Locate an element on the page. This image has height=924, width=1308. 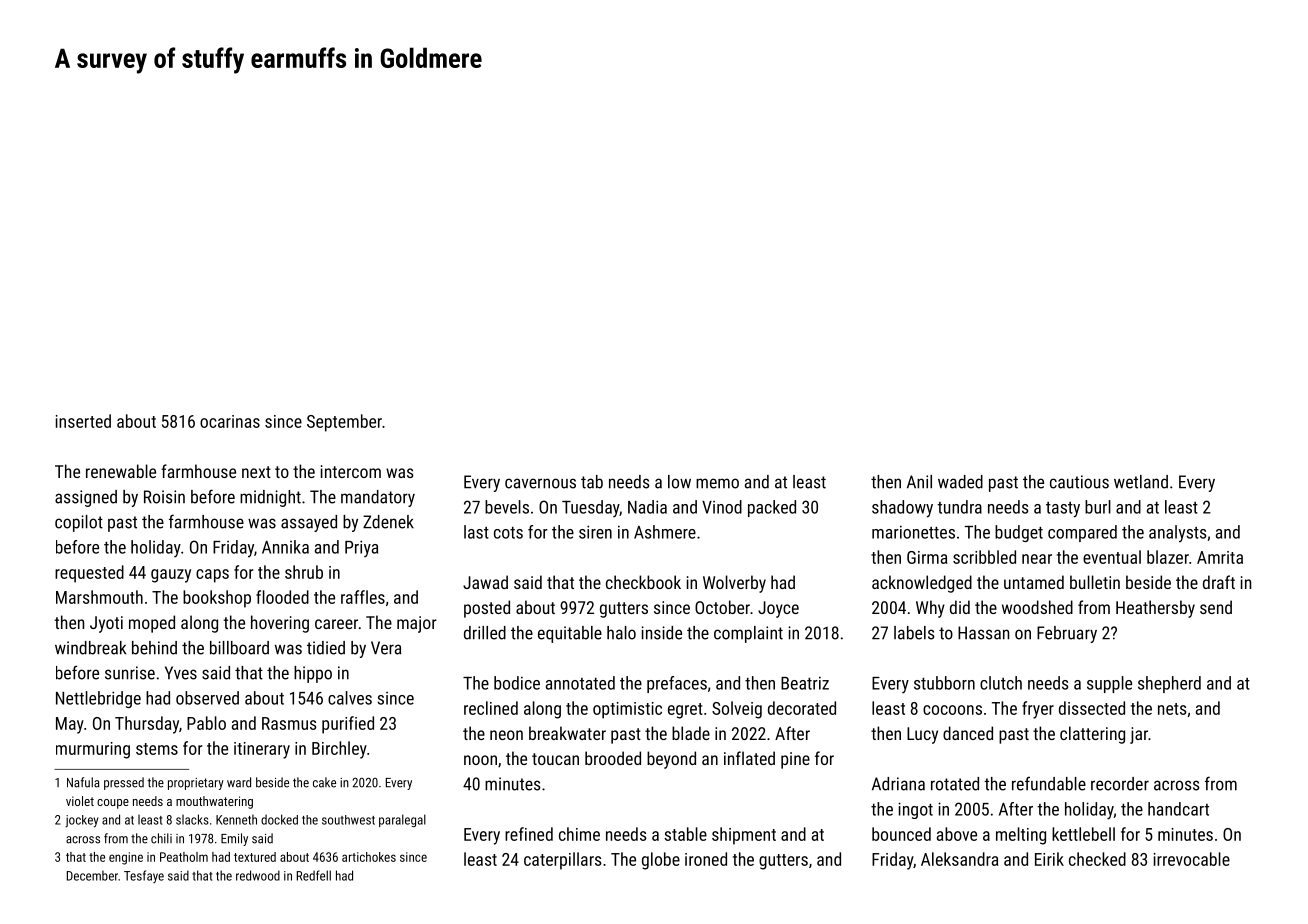
redwood is located at coordinates (258, 875).
